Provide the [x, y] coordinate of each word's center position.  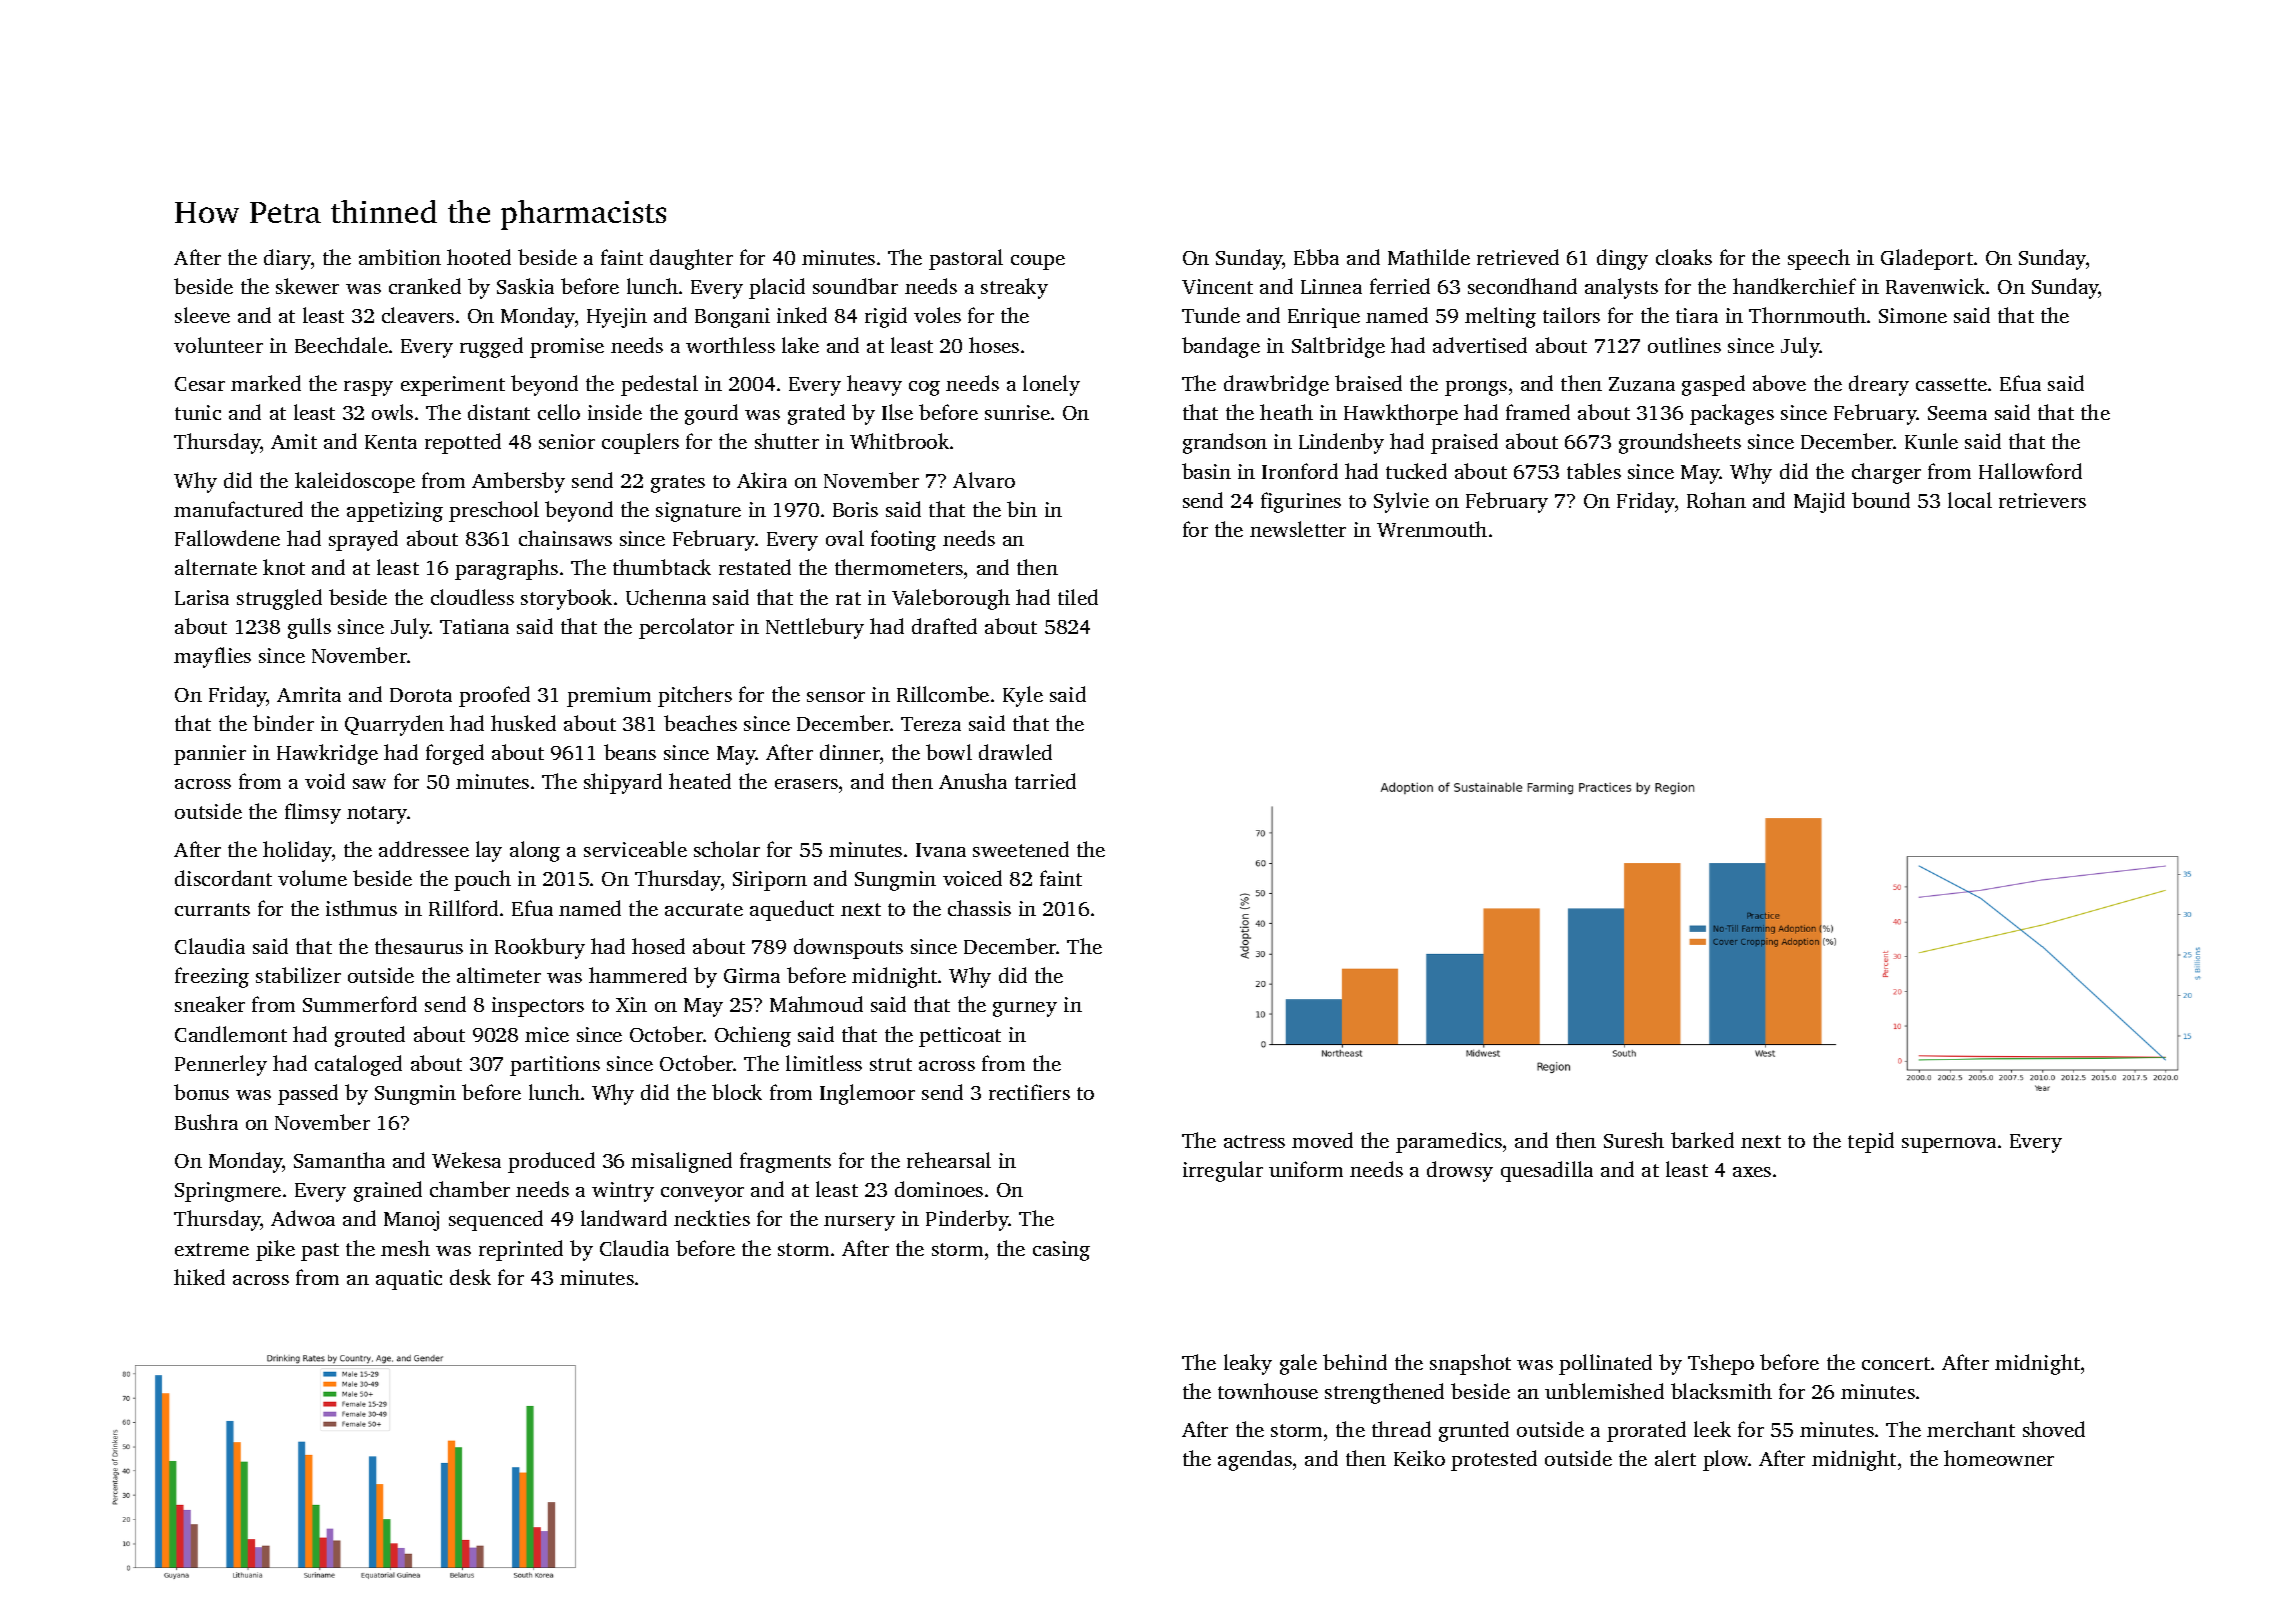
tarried [1045, 781]
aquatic [409, 1280]
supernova [1949, 1145]
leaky [1248, 1364]
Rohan [1716, 500]
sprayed [363, 540]
